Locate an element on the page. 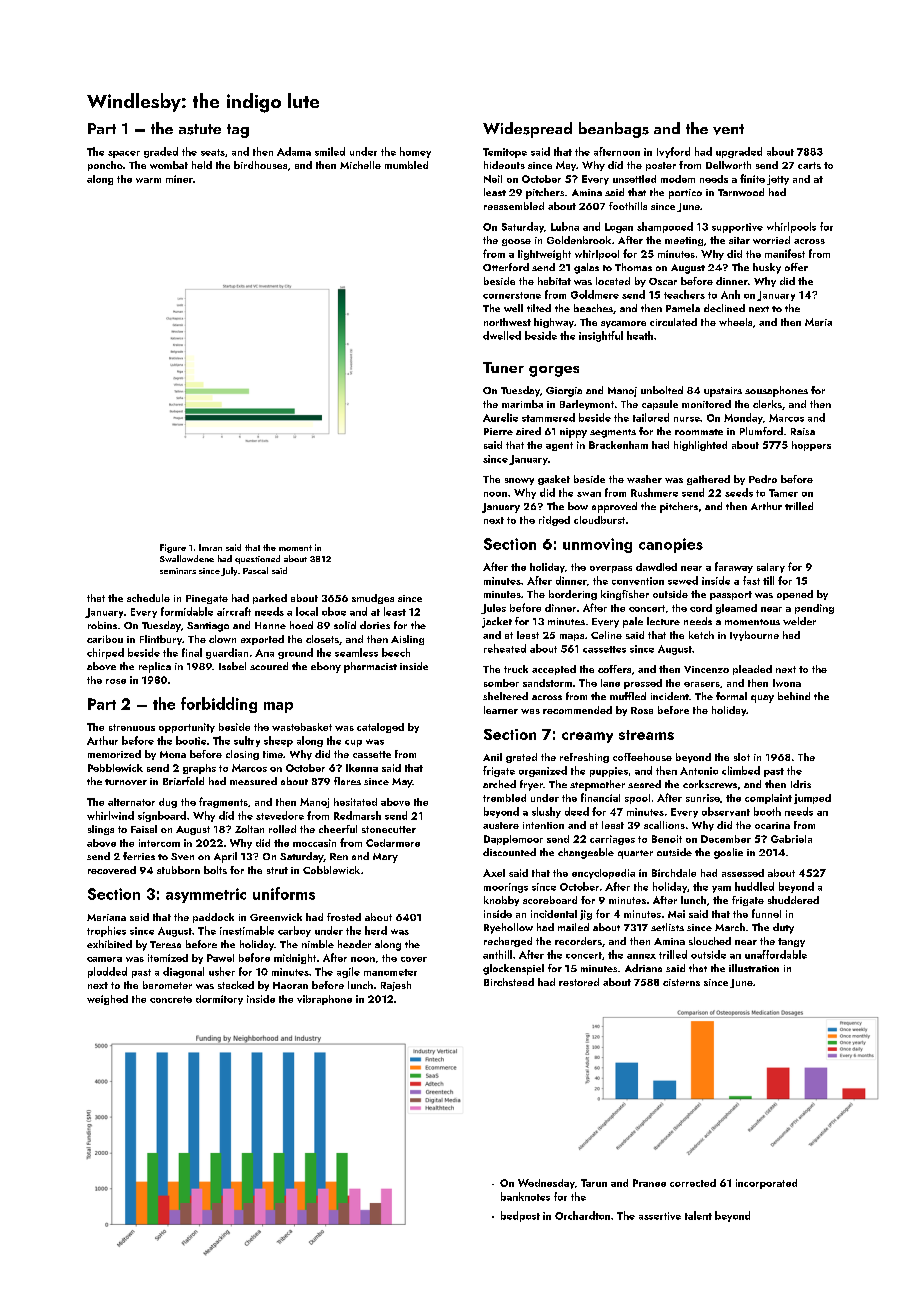  birdhouses is located at coordinates (260, 165).
